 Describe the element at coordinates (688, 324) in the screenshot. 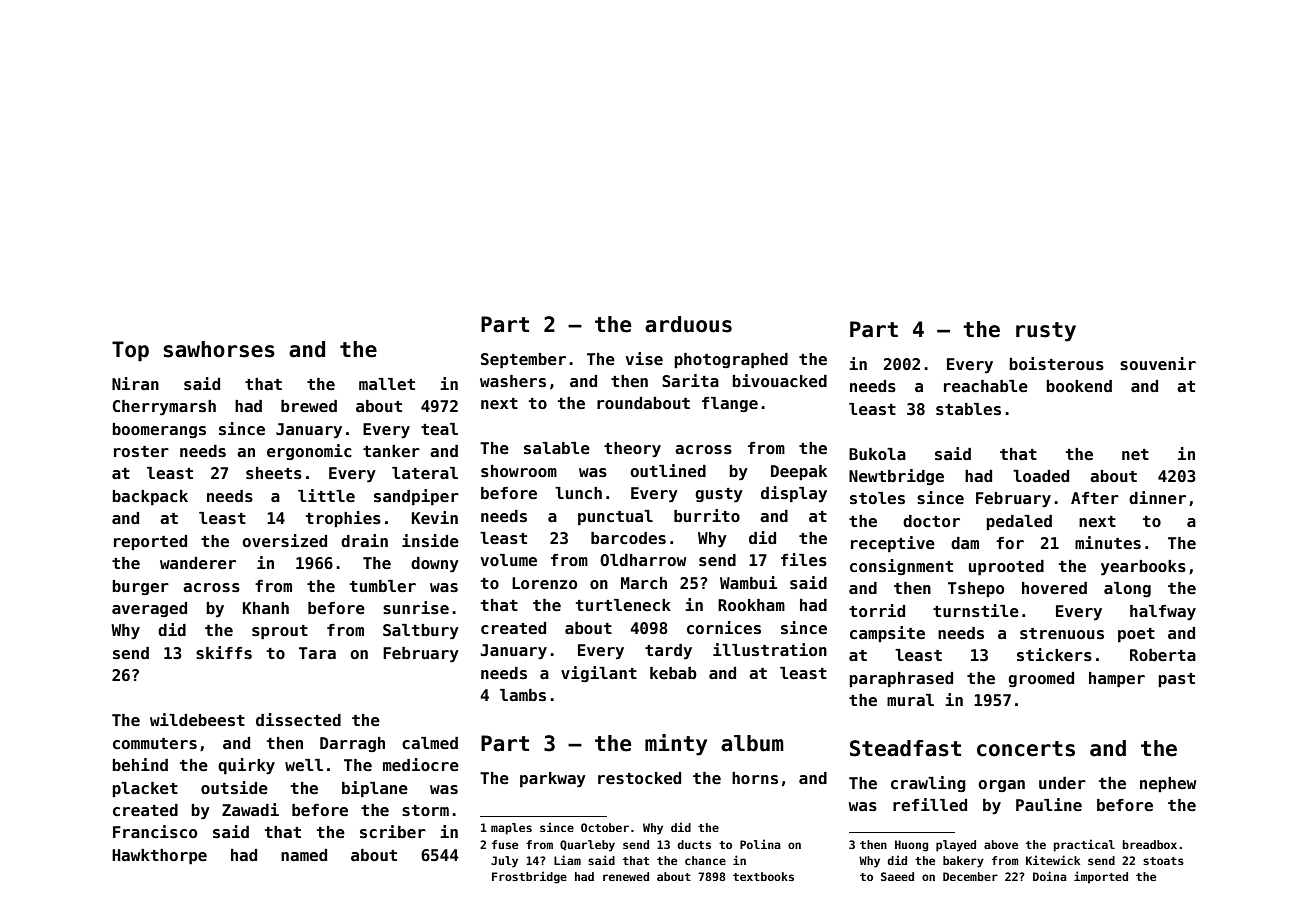

I see `arduous` at that location.
